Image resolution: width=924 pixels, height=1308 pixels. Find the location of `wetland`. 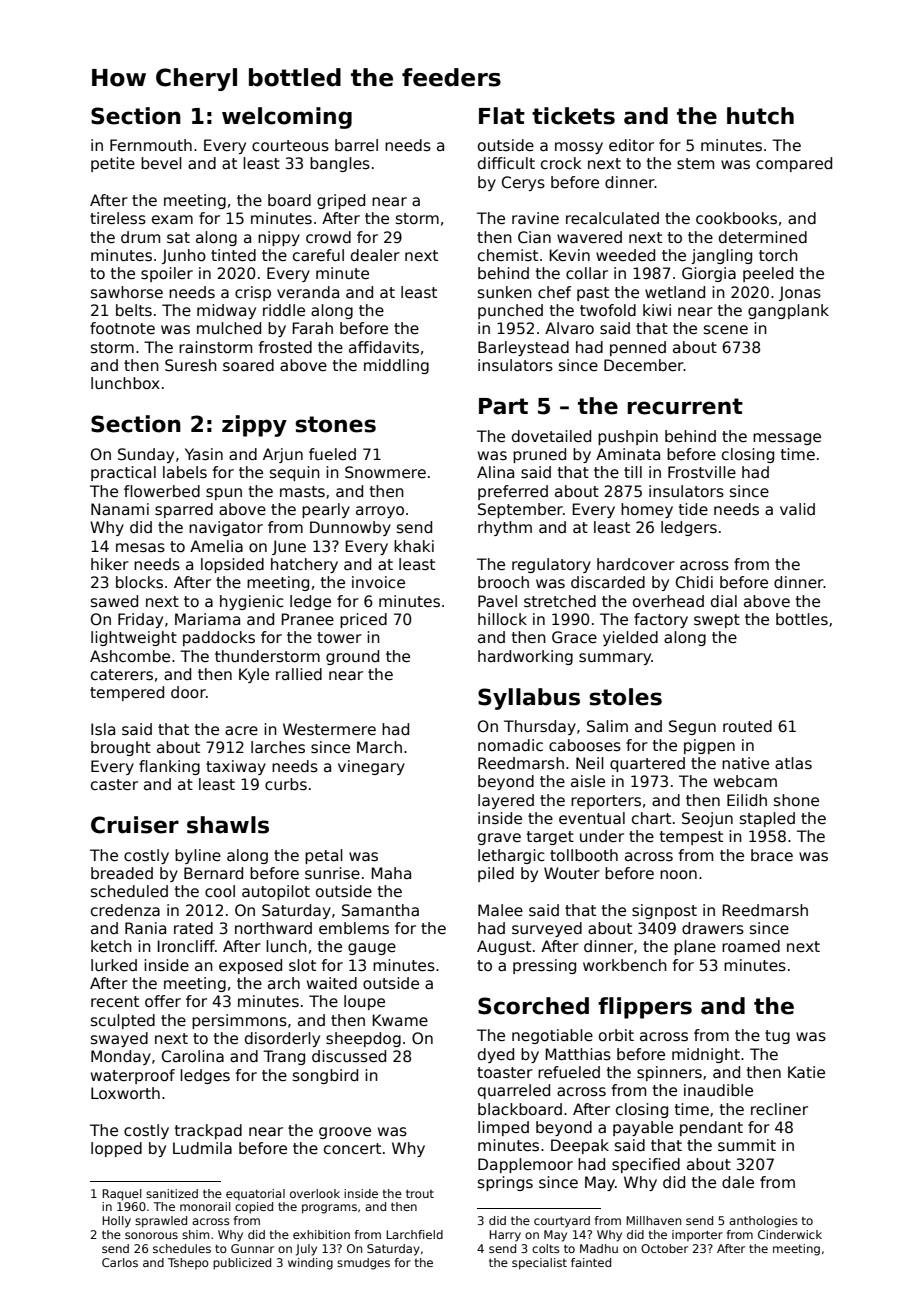

wetland is located at coordinates (675, 292).
